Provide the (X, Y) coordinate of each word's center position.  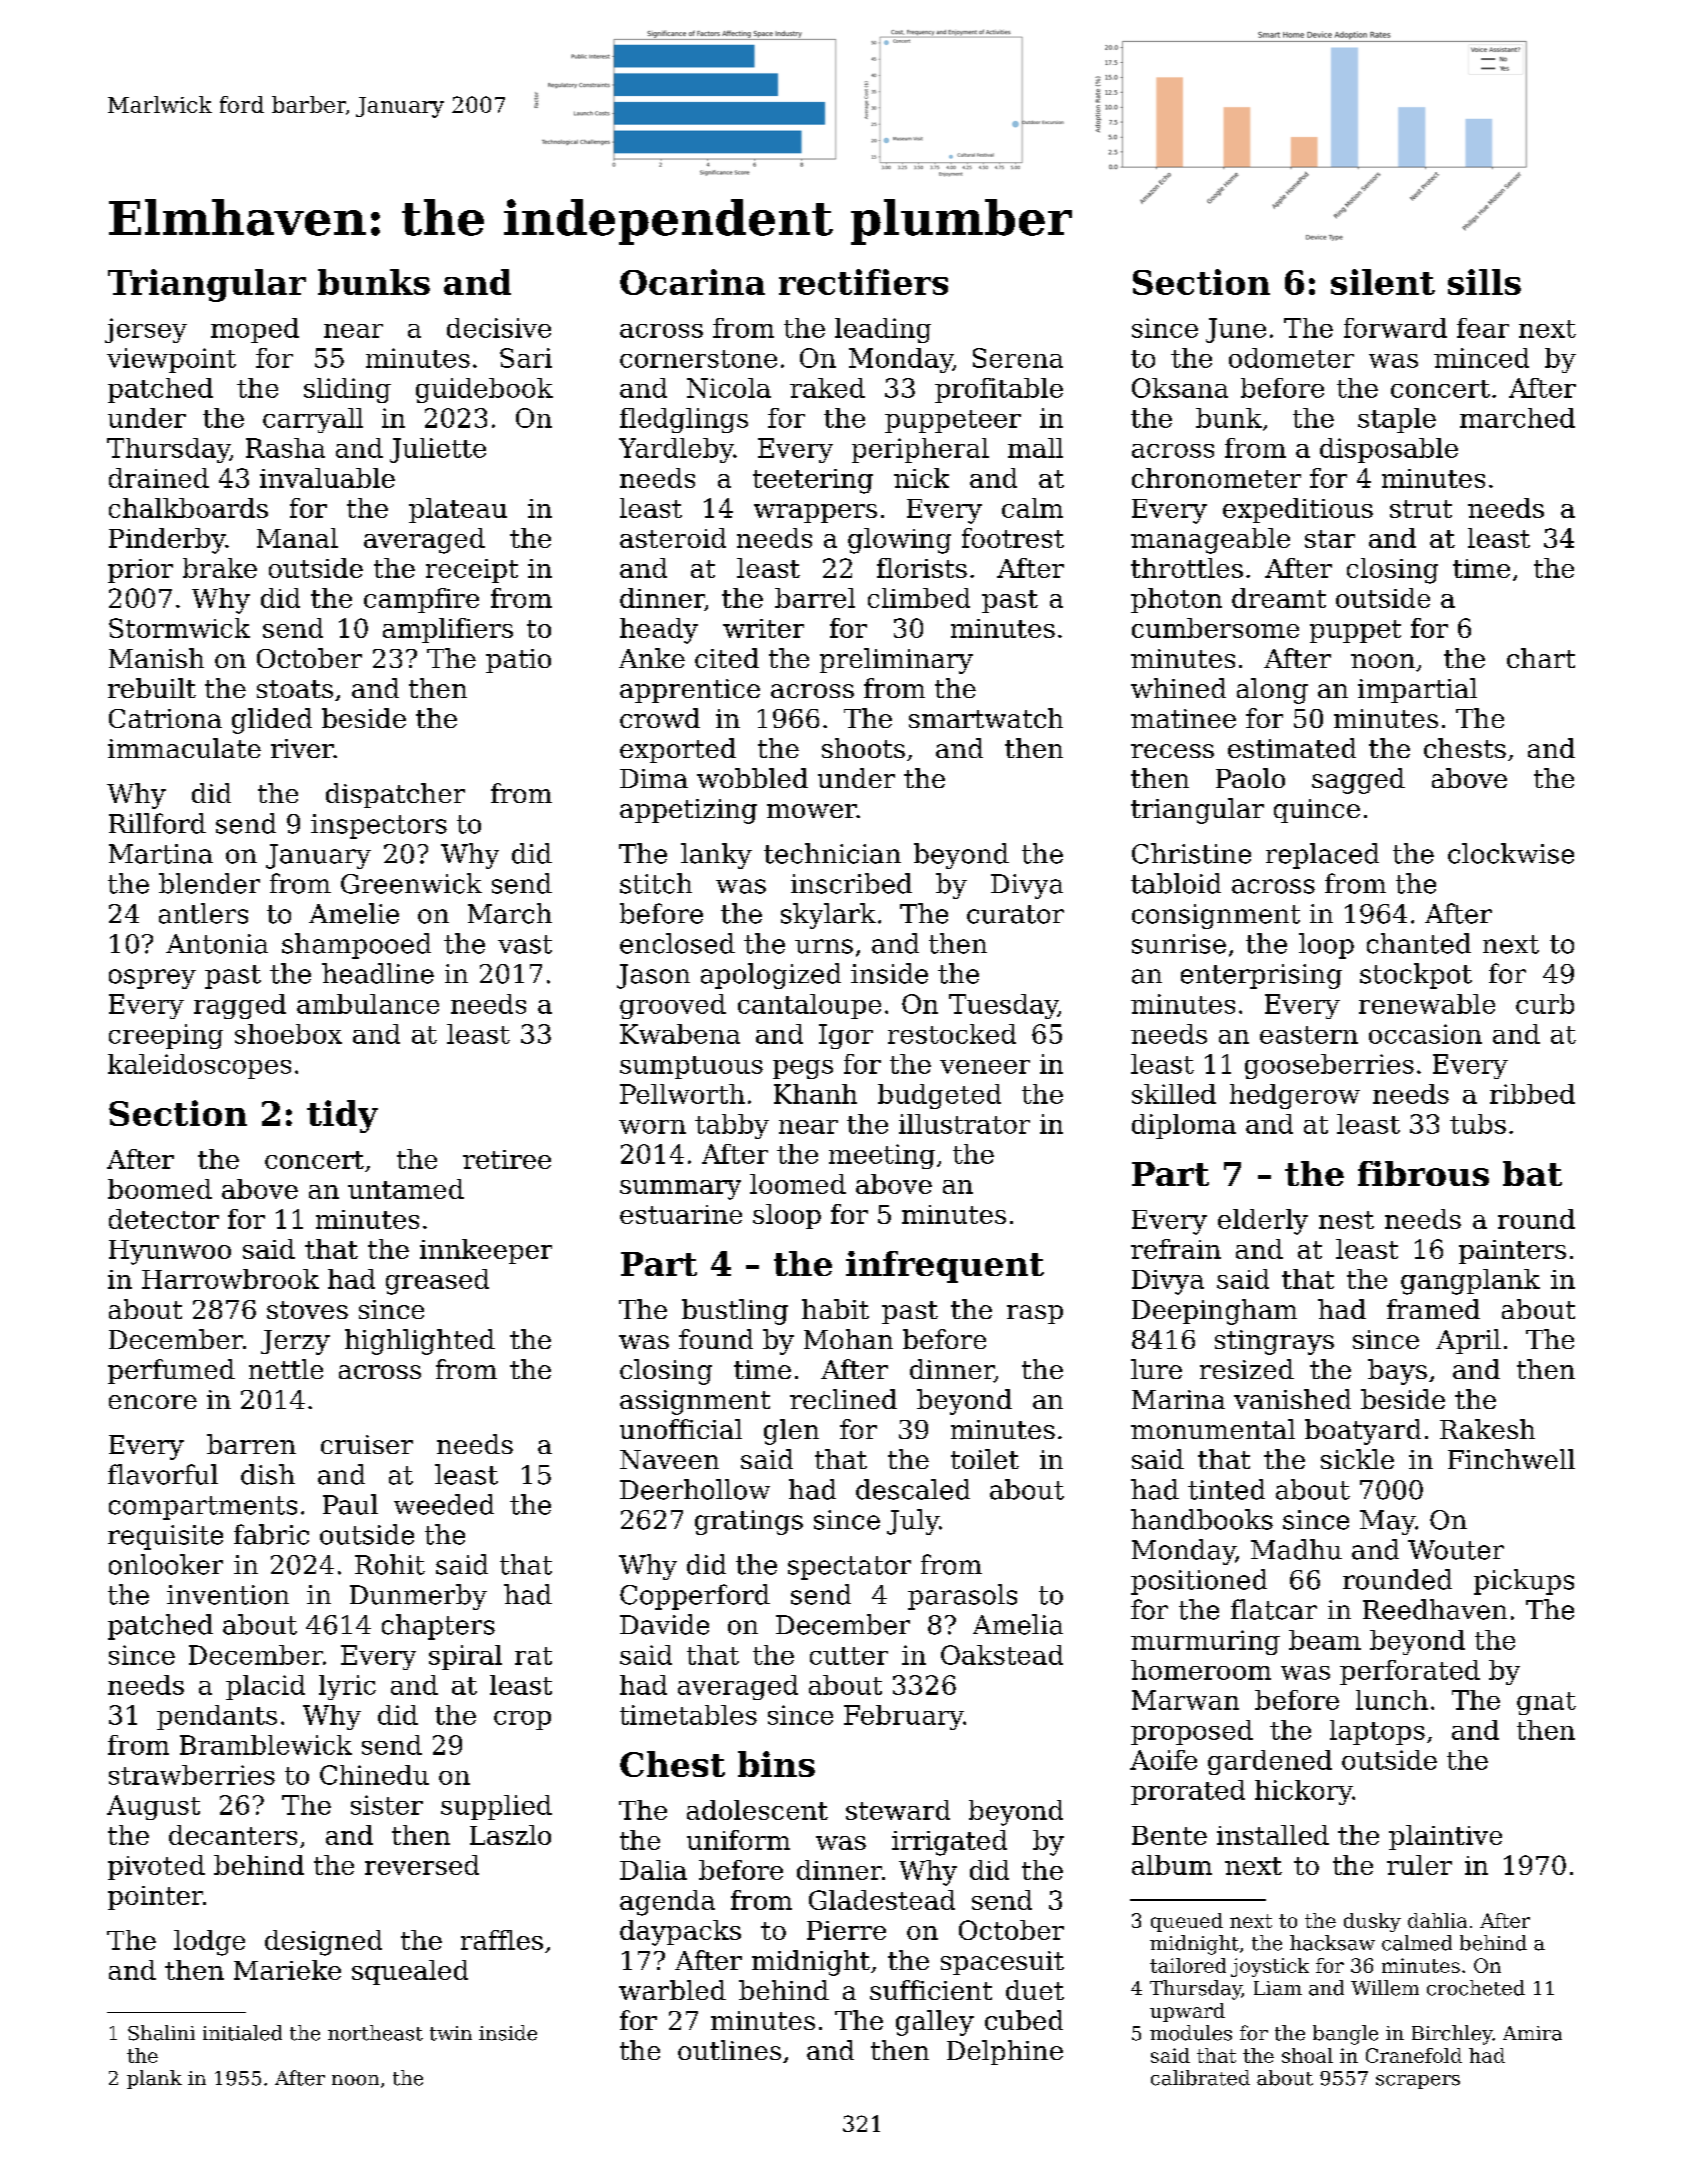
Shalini (161, 2033)
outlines (729, 2050)
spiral (465, 1657)
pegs (803, 1069)
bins (776, 1764)
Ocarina (692, 282)
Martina (161, 854)
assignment (695, 1402)
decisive (499, 328)
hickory (1303, 1792)
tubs (1478, 1124)
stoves (307, 1310)
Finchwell (1511, 1459)
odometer (1291, 358)
